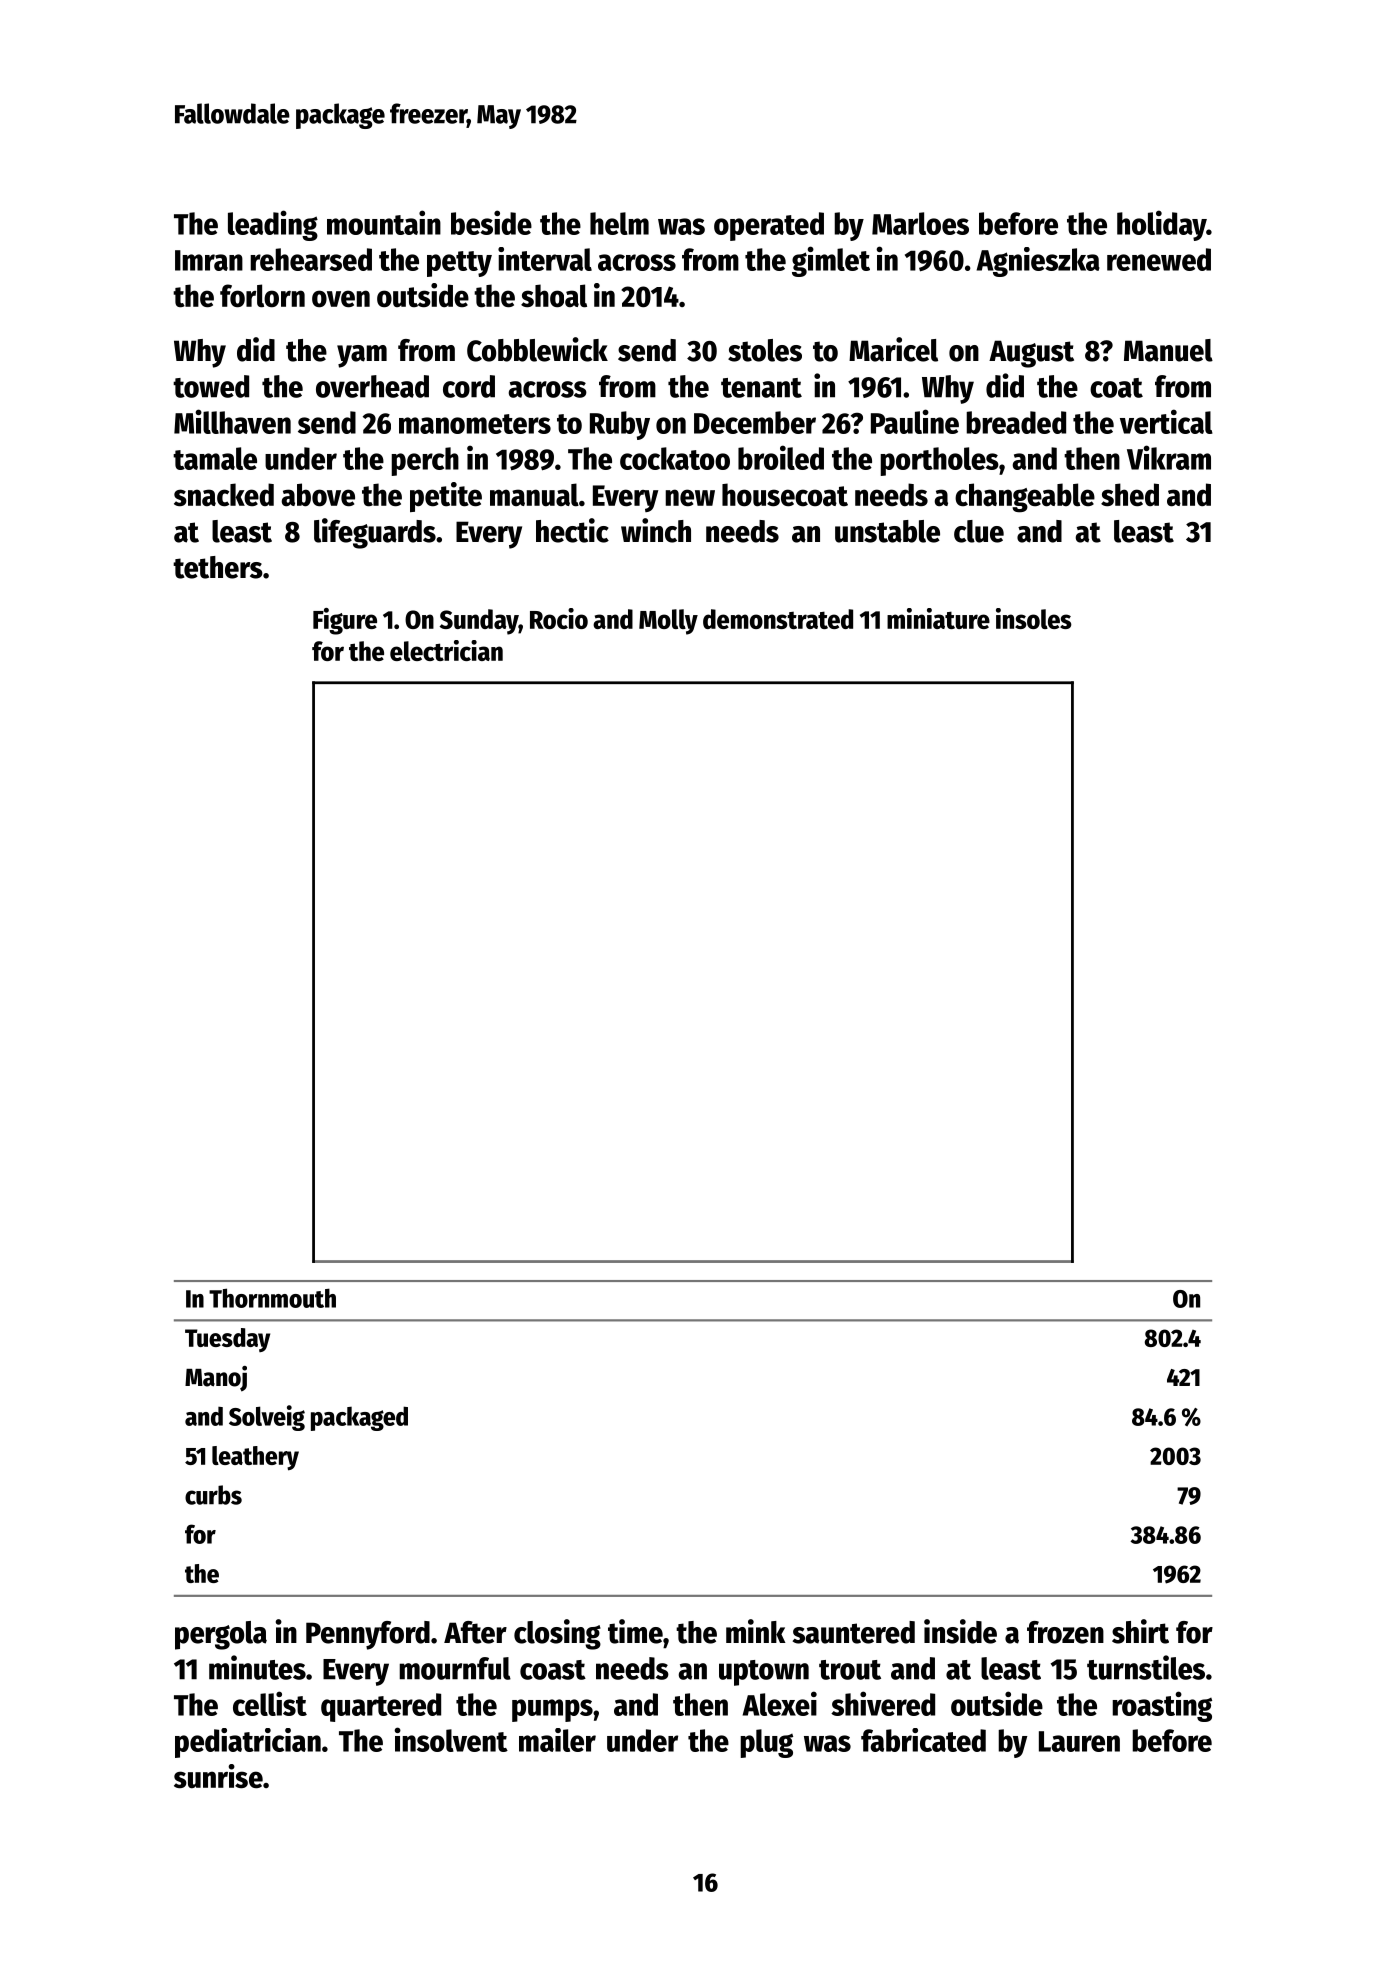 This page has width=1386, height=1969. What do you see at coordinates (756, 1631) in the page?
I see `mink` at bounding box center [756, 1631].
